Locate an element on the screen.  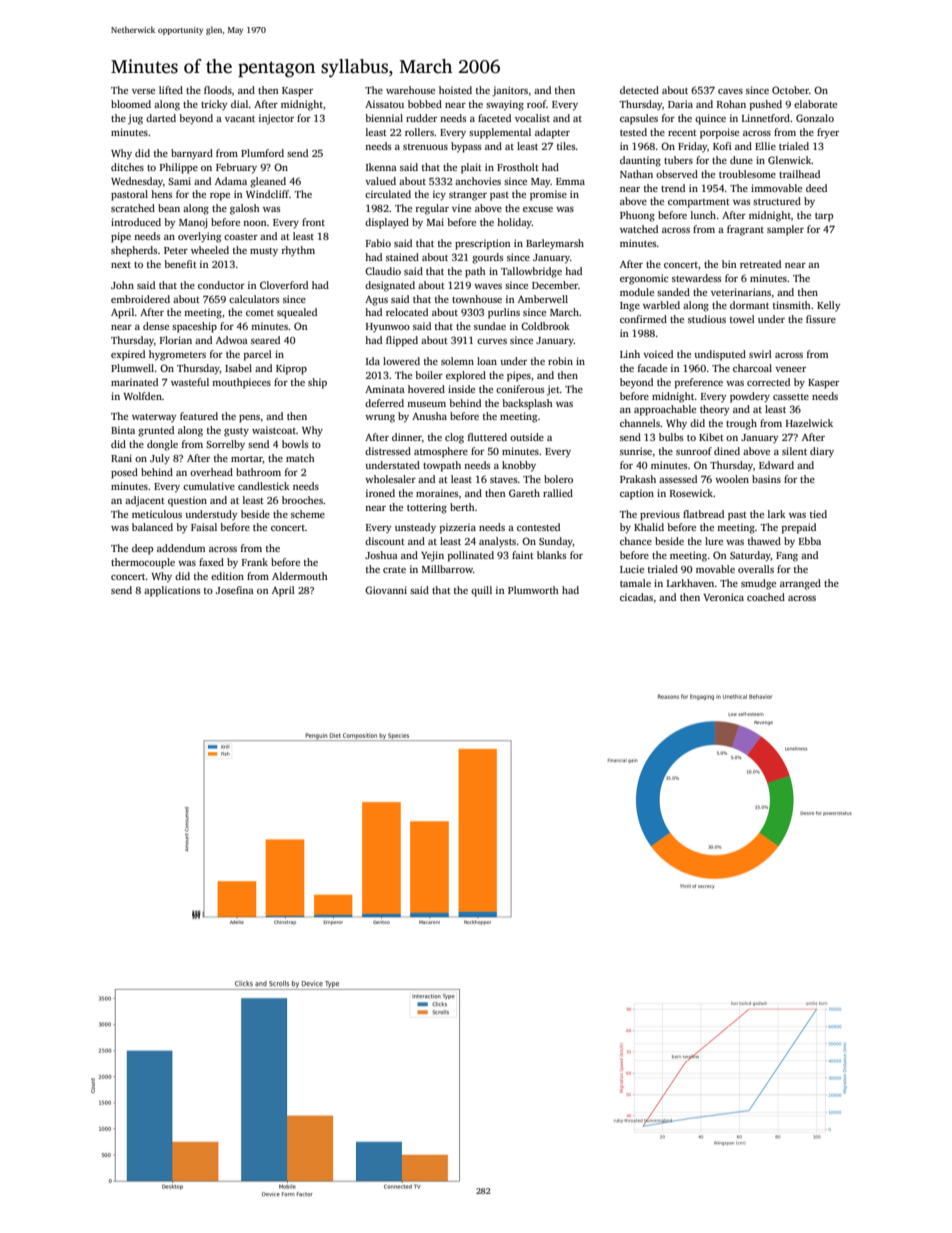
dinner is located at coordinates (407, 437).
